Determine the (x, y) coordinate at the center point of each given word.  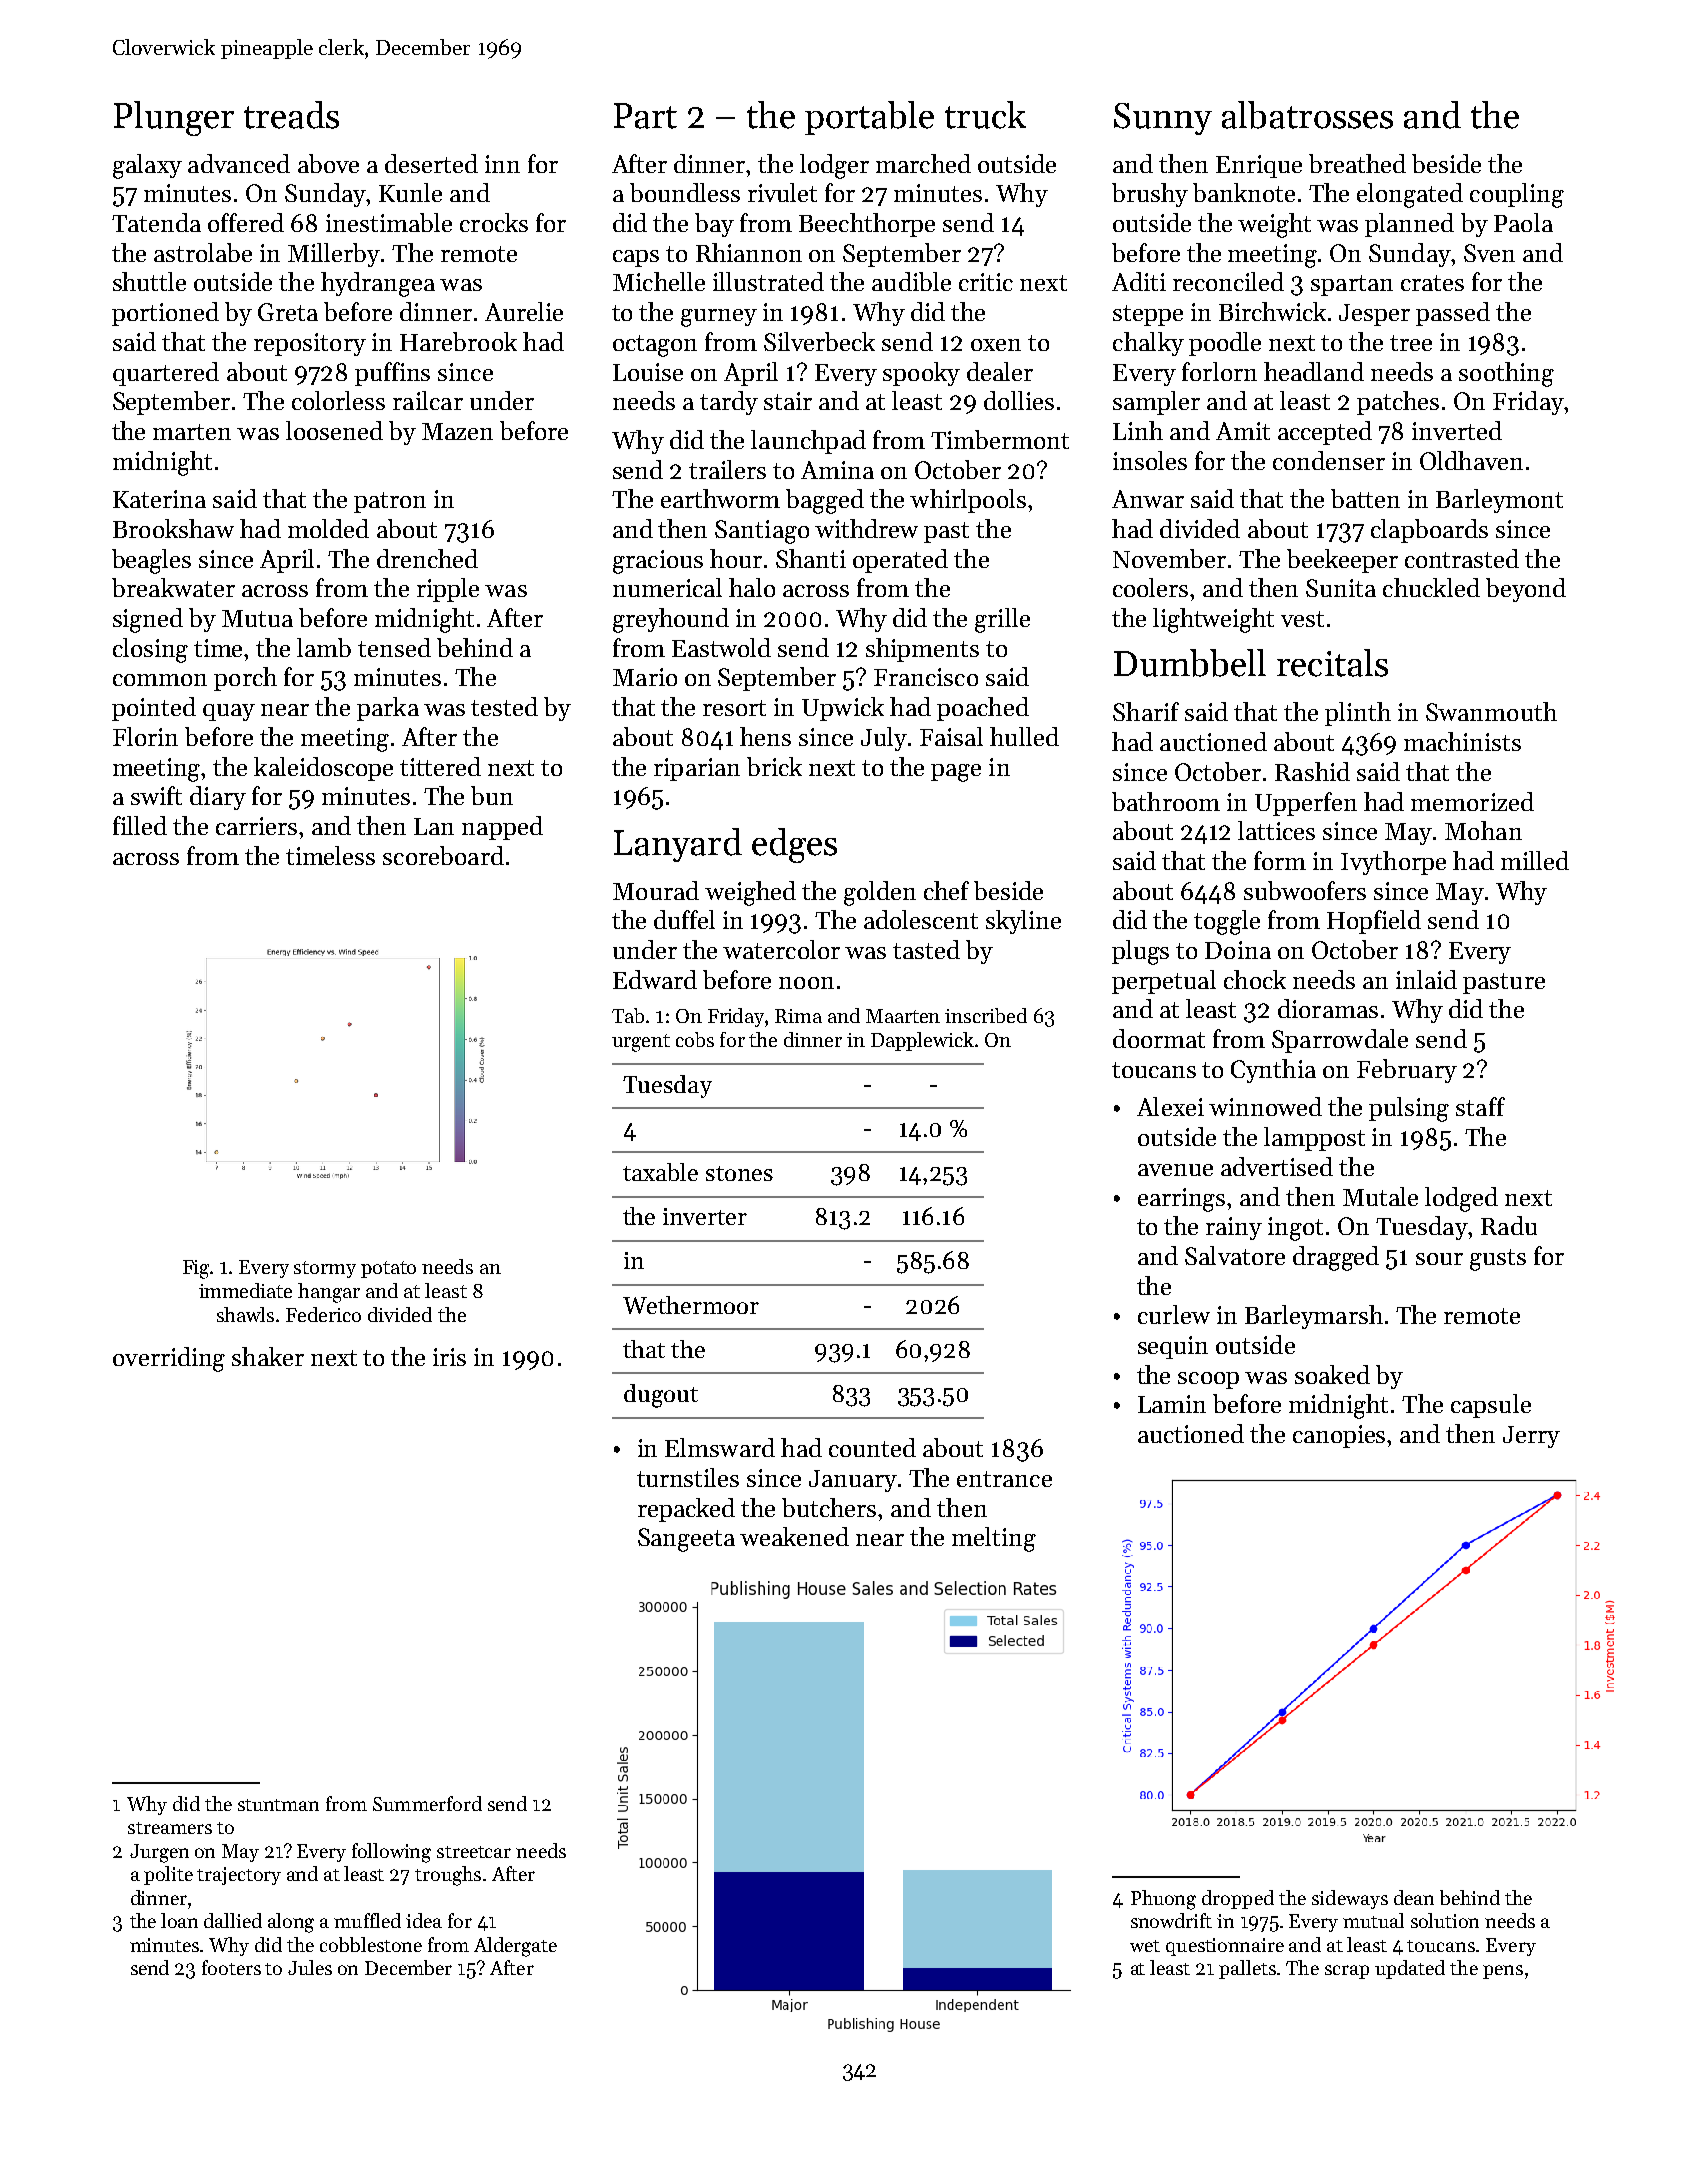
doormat (1159, 1038)
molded (328, 528)
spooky (921, 374)
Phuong (1163, 1900)
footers (231, 1967)
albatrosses (1307, 115)
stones (739, 1173)
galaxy (147, 166)
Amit (1243, 431)
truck (985, 115)
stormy (325, 1269)
